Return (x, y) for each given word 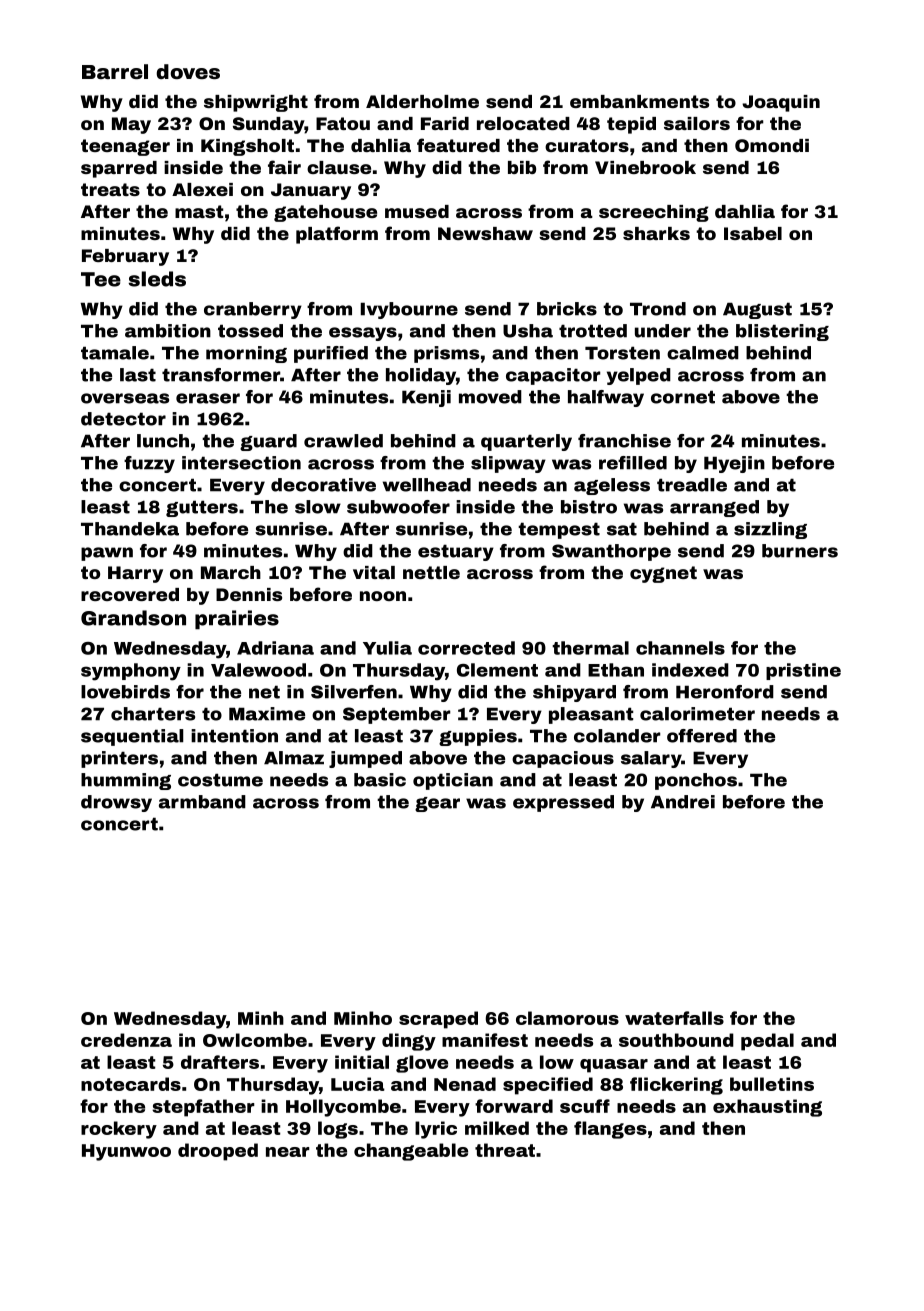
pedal (767, 1042)
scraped (438, 1020)
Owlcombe (255, 1040)
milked (497, 1128)
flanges (610, 1130)
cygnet (663, 574)
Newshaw (485, 233)
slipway (508, 464)
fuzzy (149, 464)
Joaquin (781, 103)
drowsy (116, 803)
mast (199, 211)
